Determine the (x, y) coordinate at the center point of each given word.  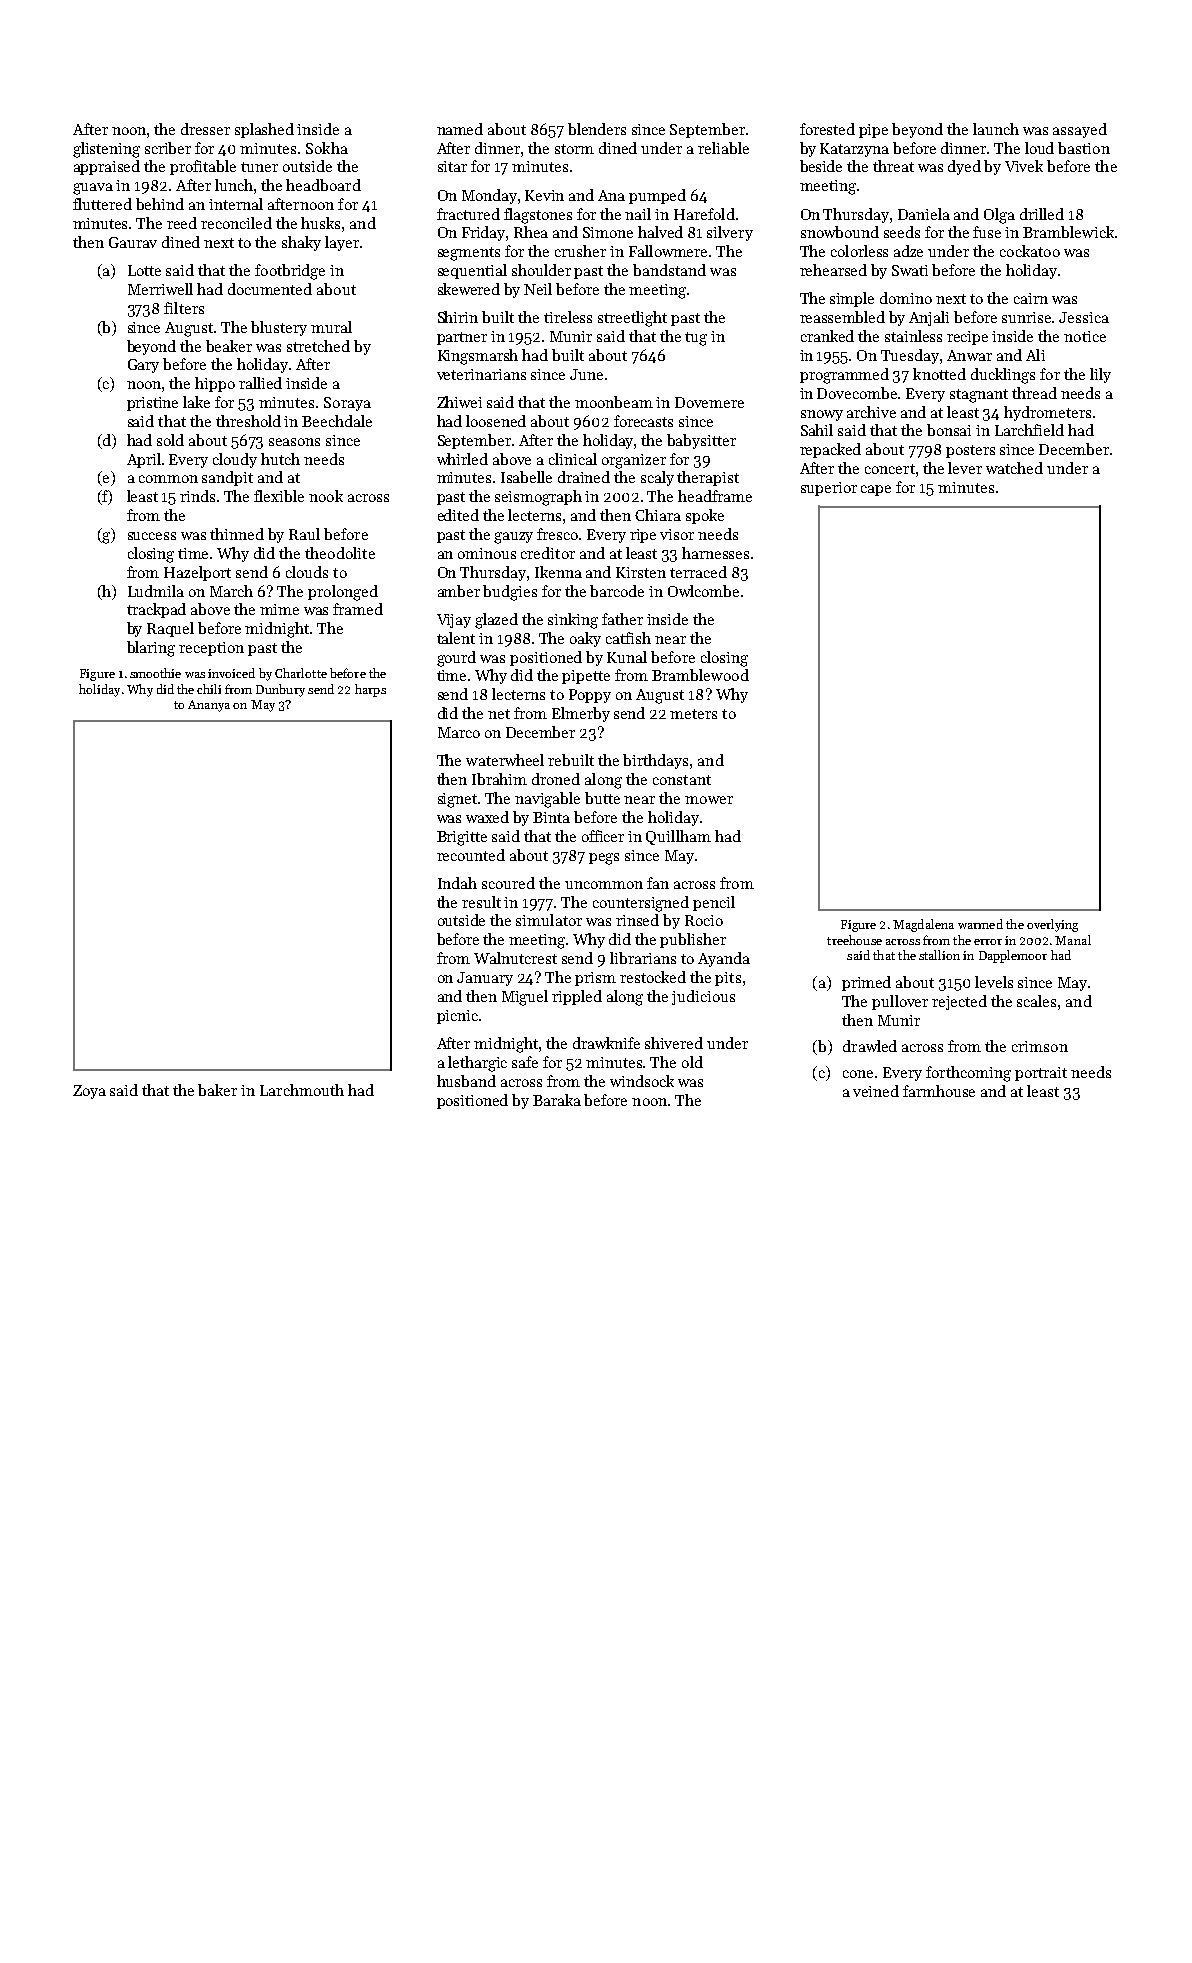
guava (93, 189)
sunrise (1026, 317)
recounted (471, 855)
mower (709, 800)
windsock (642, 1081)
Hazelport (197, 573)
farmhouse (939, 1091)
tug (696, 339)
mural (331, 327)
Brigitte (462, 838)
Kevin (544, 195)
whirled (462, 459)
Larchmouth (302, 1090)
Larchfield (1029, 430)
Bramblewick (1068, 232)
